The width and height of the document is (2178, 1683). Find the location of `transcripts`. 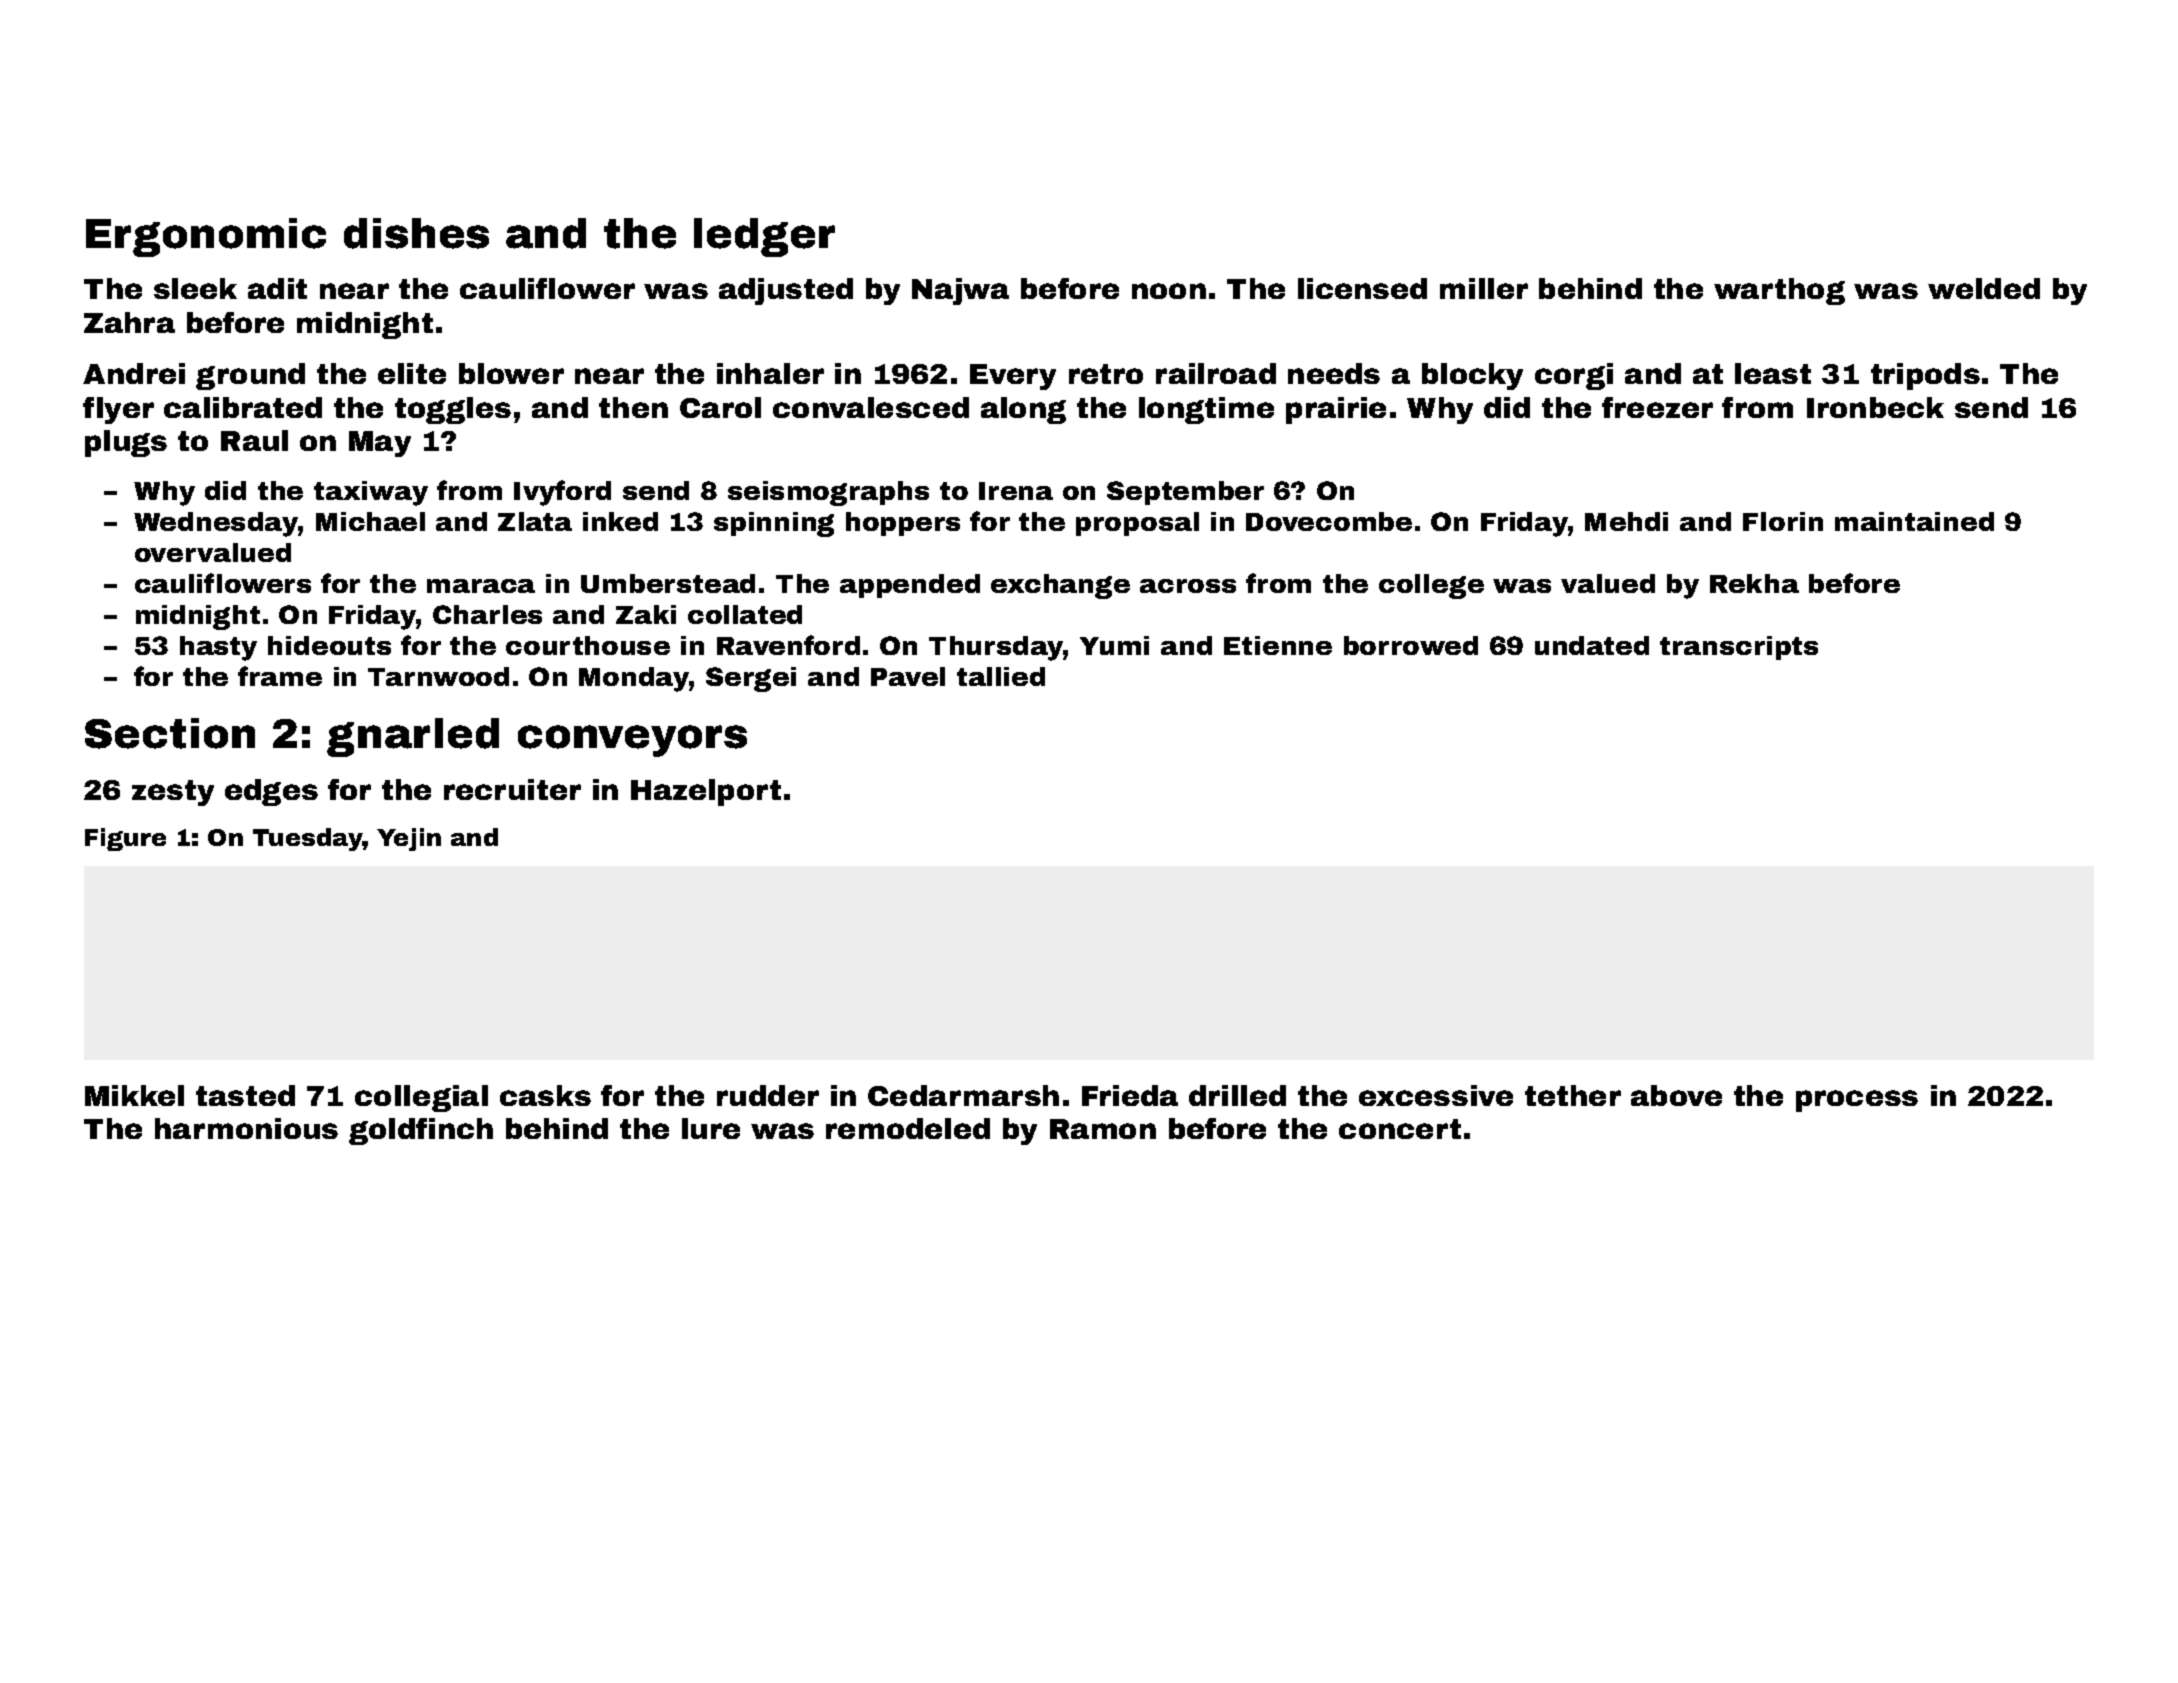

transcripts is located at coordinates (1739, 648).
